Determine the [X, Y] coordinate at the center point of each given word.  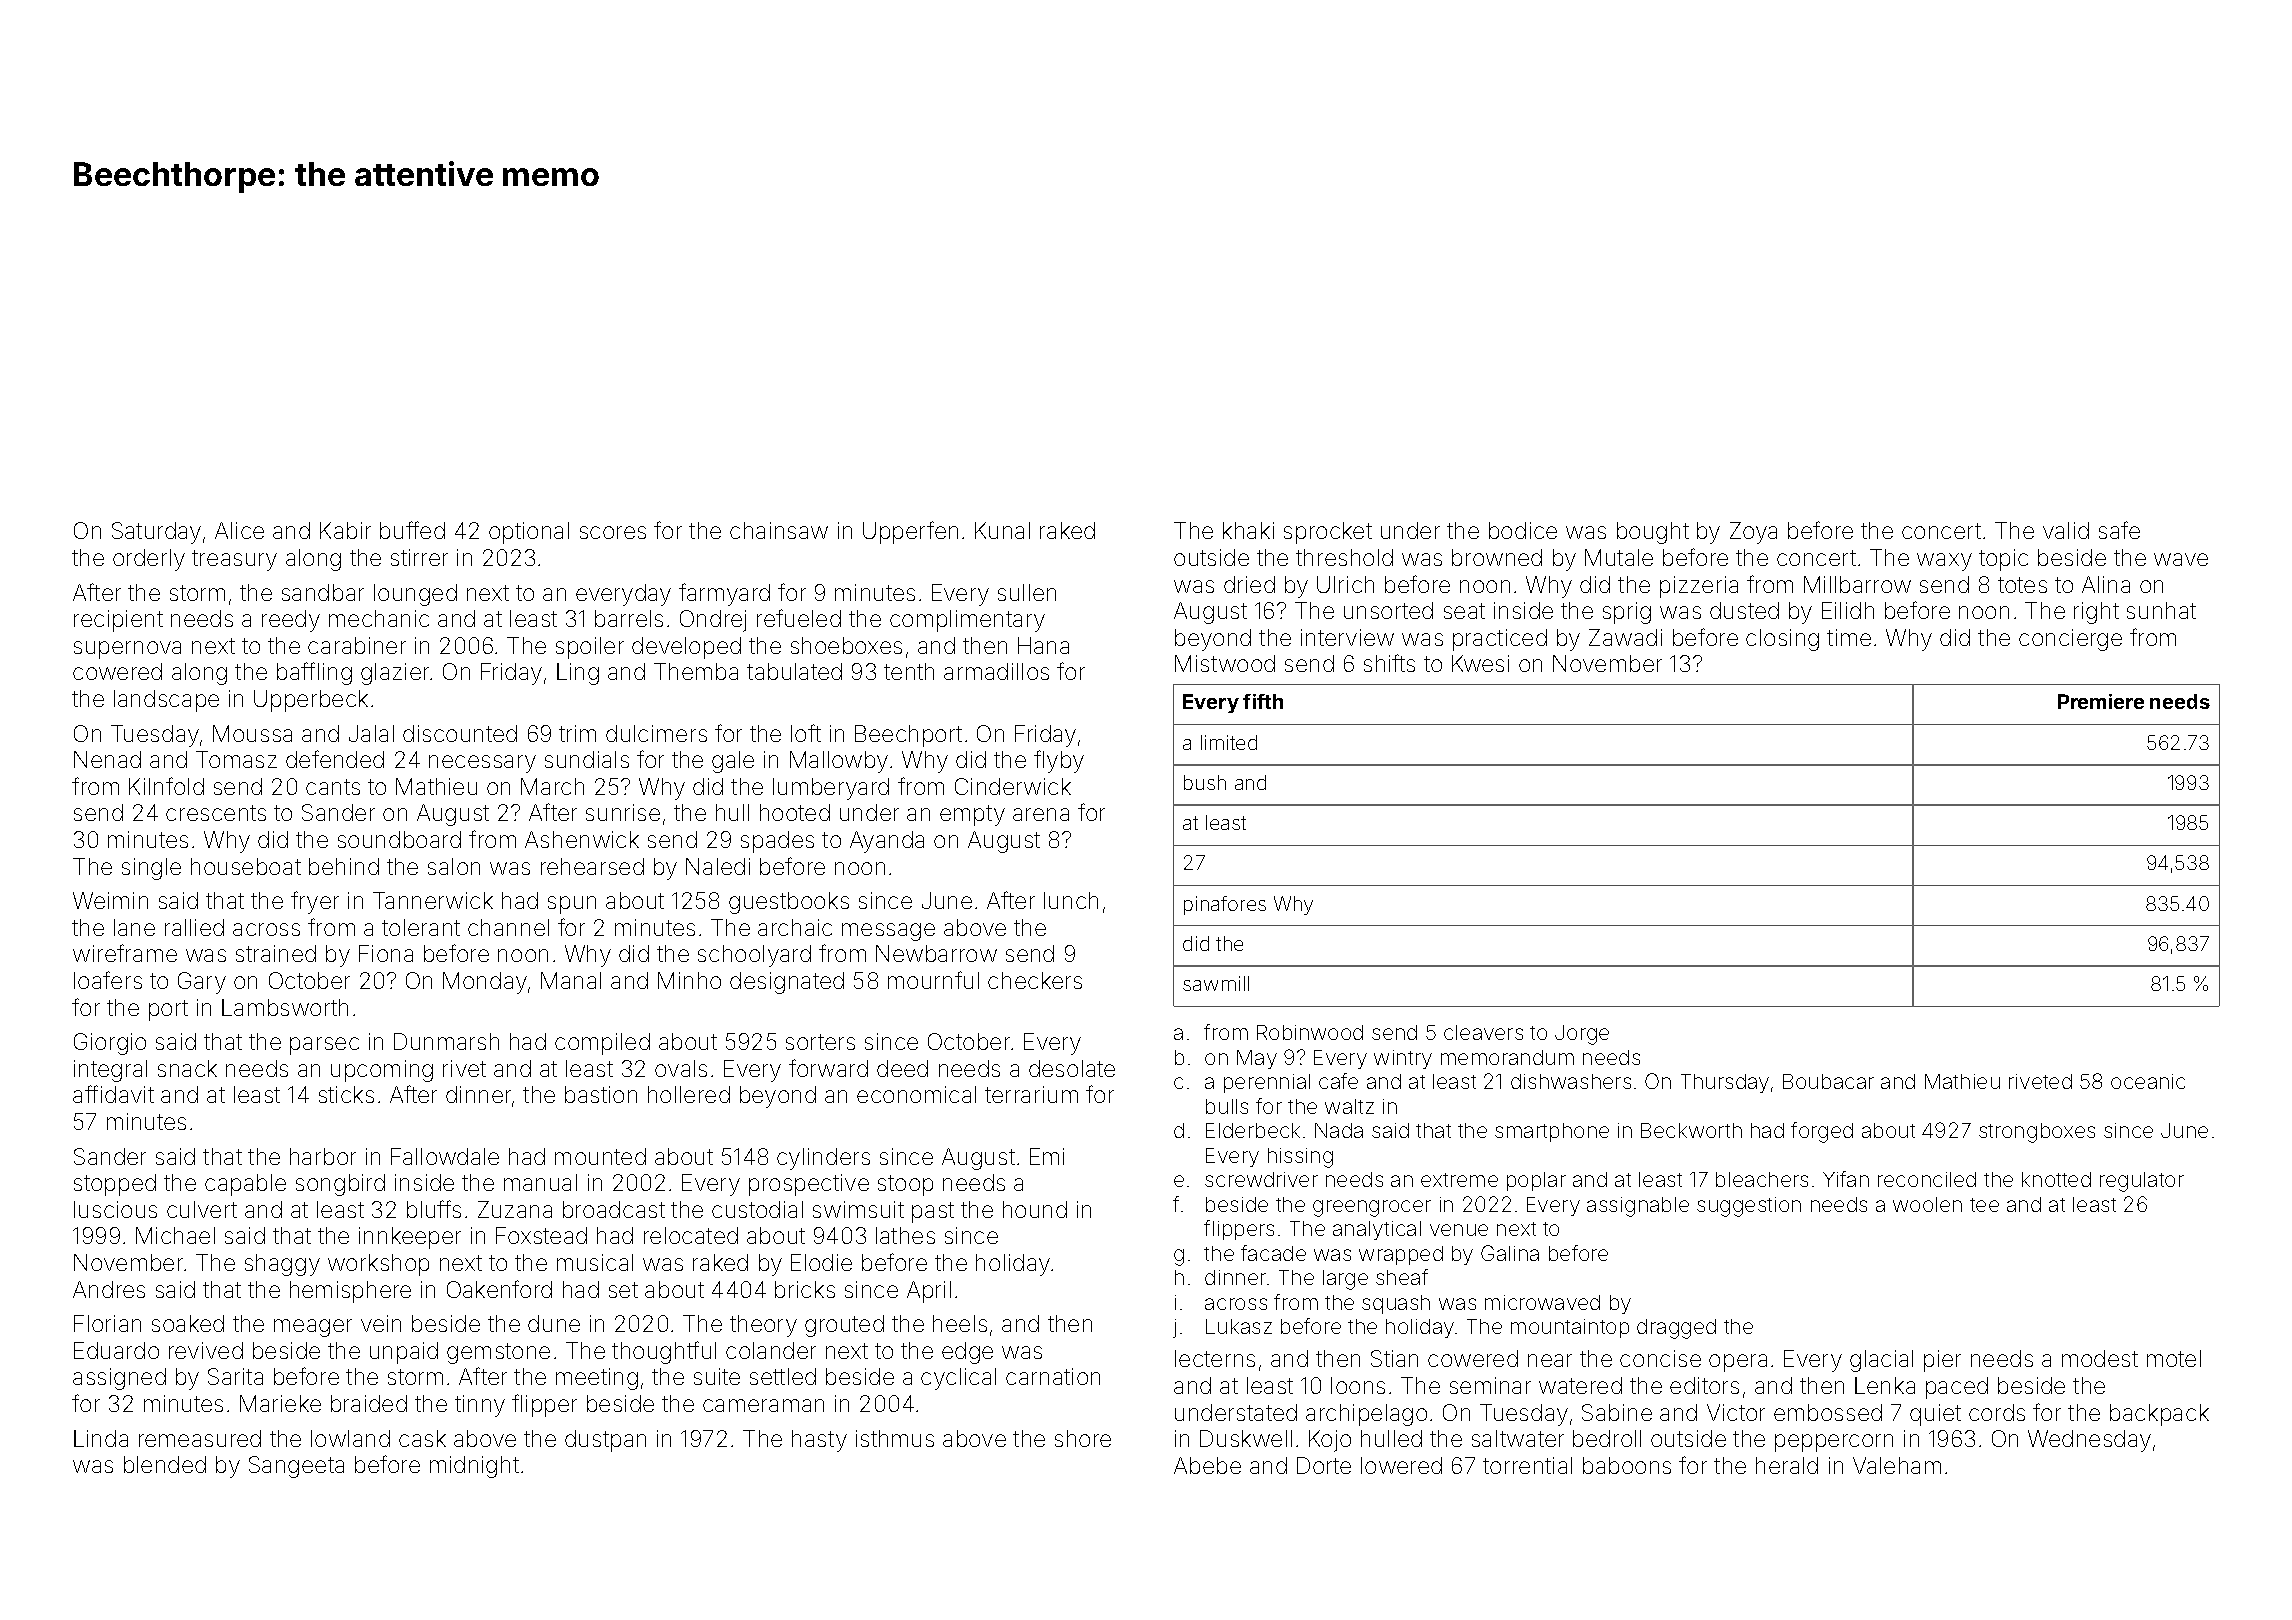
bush [1205, 782]
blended [165, 1464]
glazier [395, 674]
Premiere [2101, 701]
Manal [571, 980]
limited [1229, 742]
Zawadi [1625, 637]
